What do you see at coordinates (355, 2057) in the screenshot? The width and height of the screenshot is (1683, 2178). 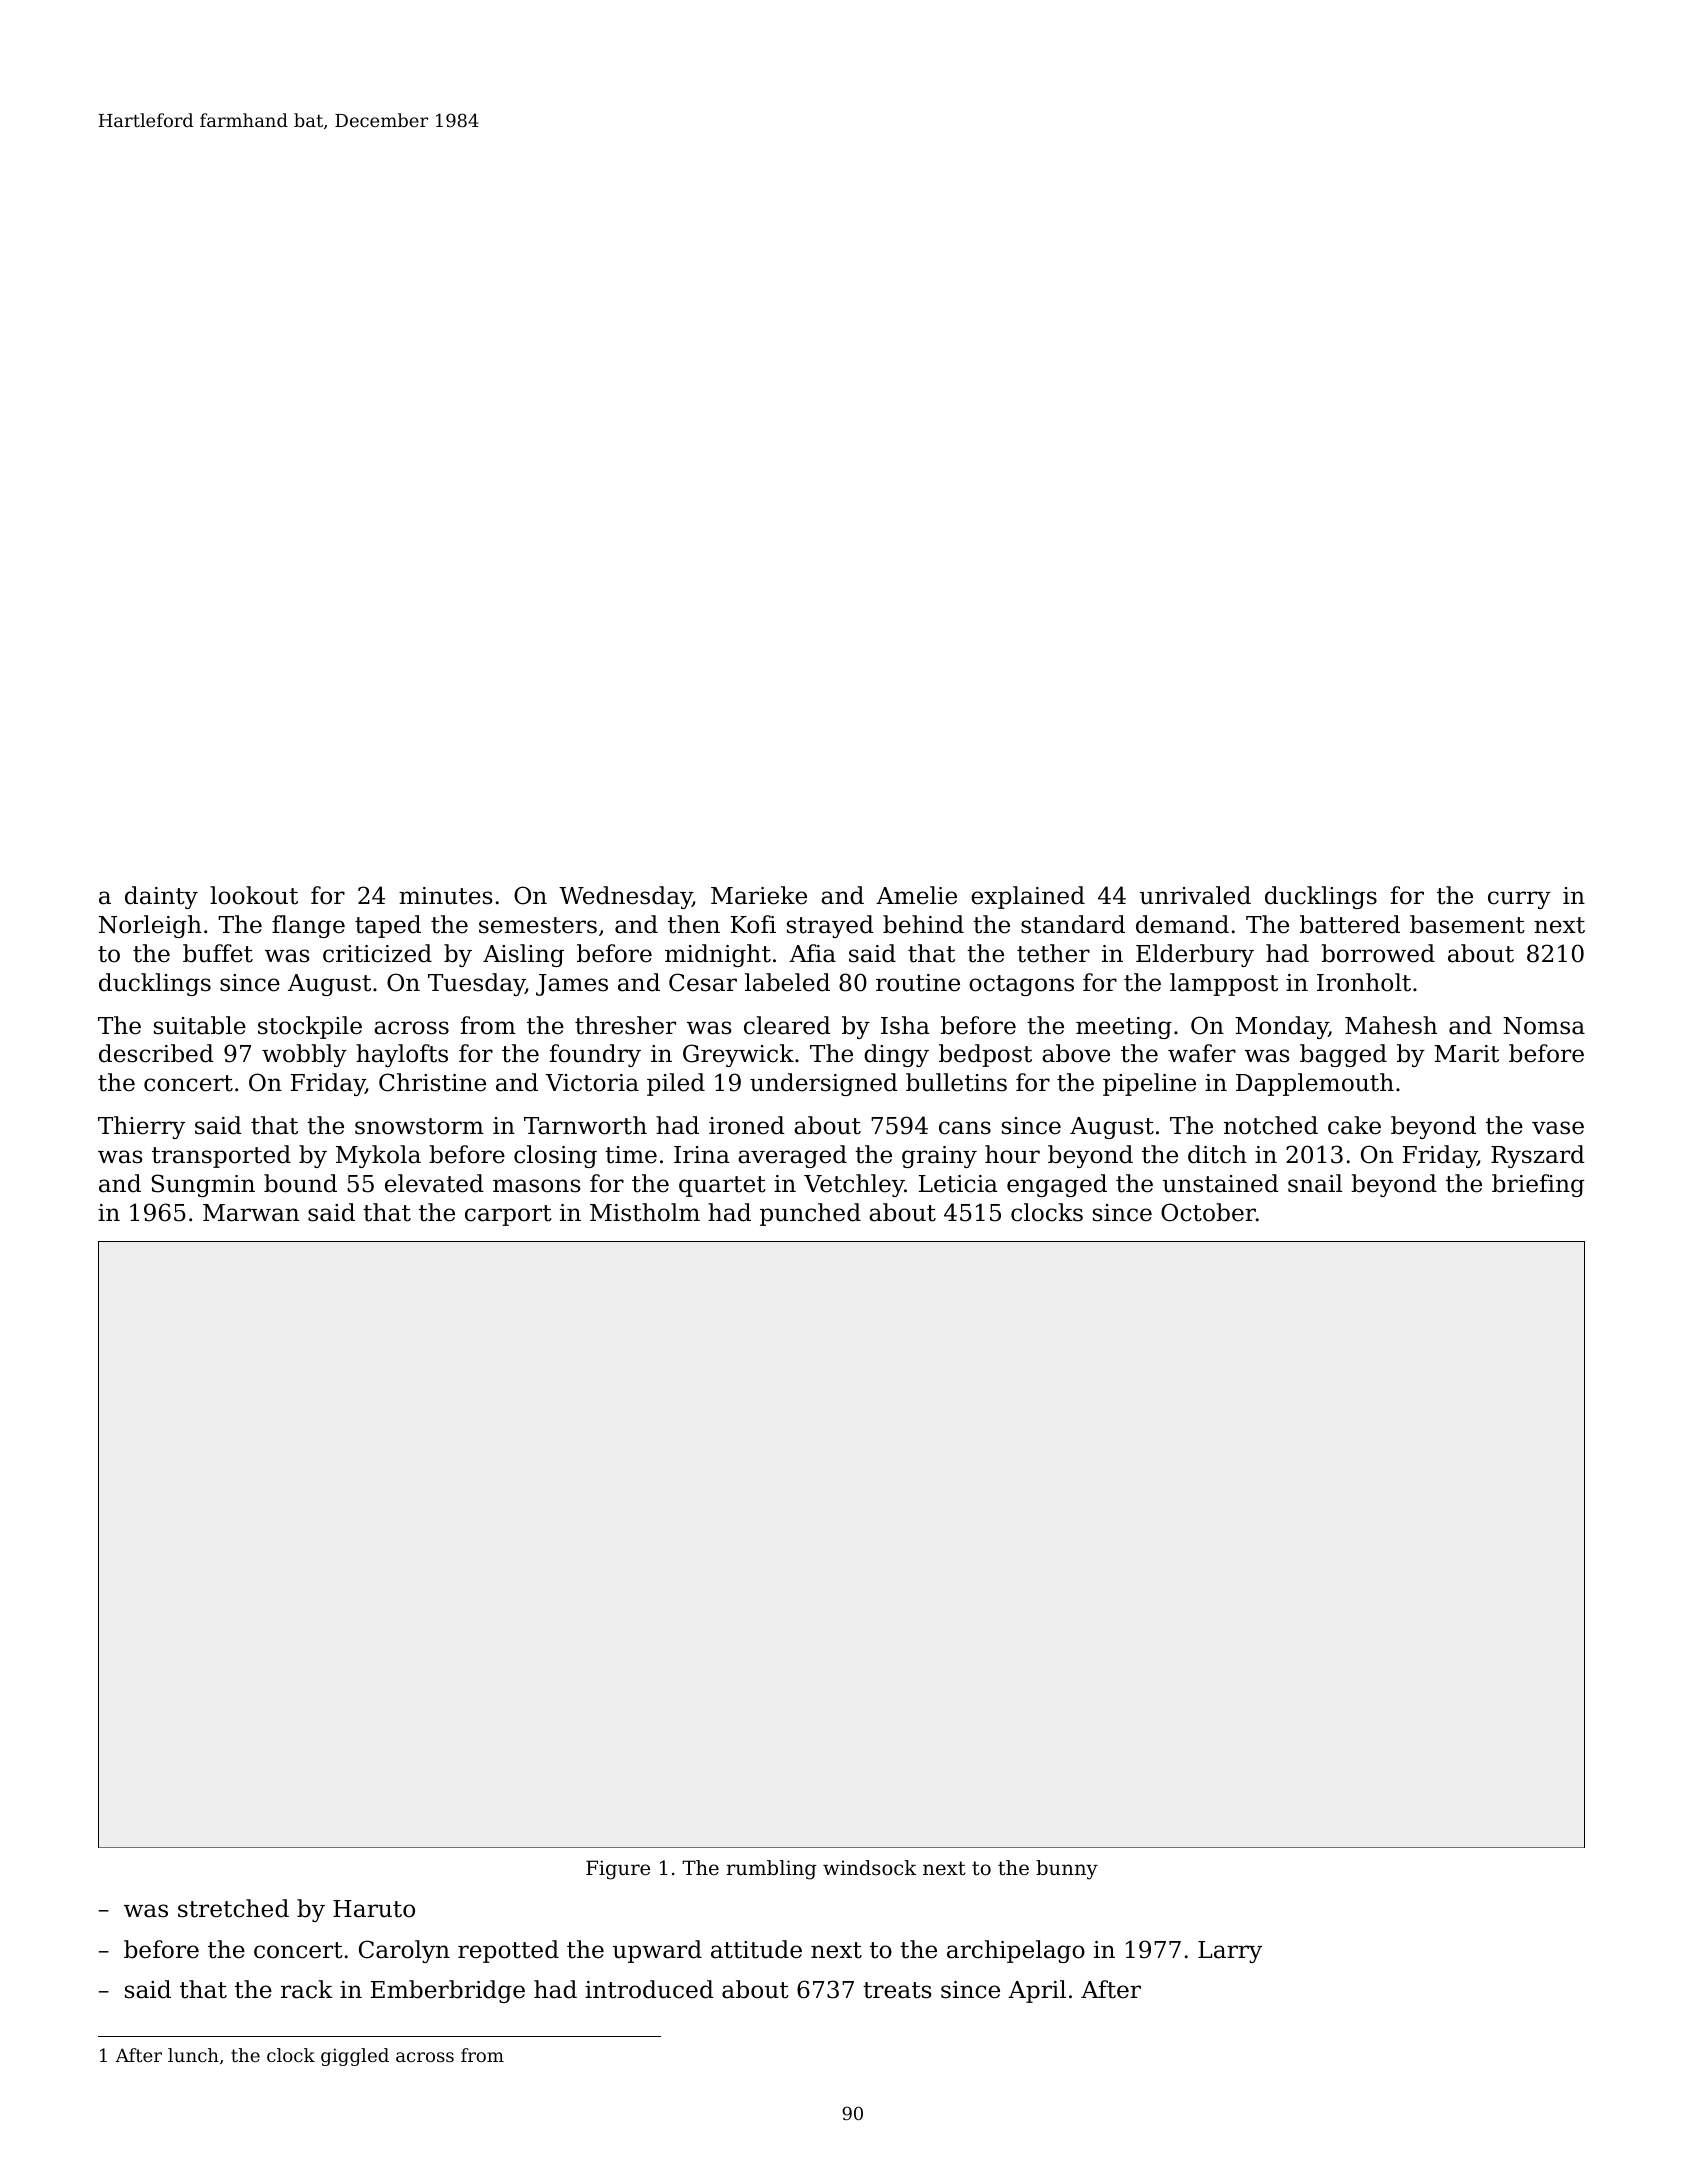 I see `giggled` at bounding box center [355, 2057].
